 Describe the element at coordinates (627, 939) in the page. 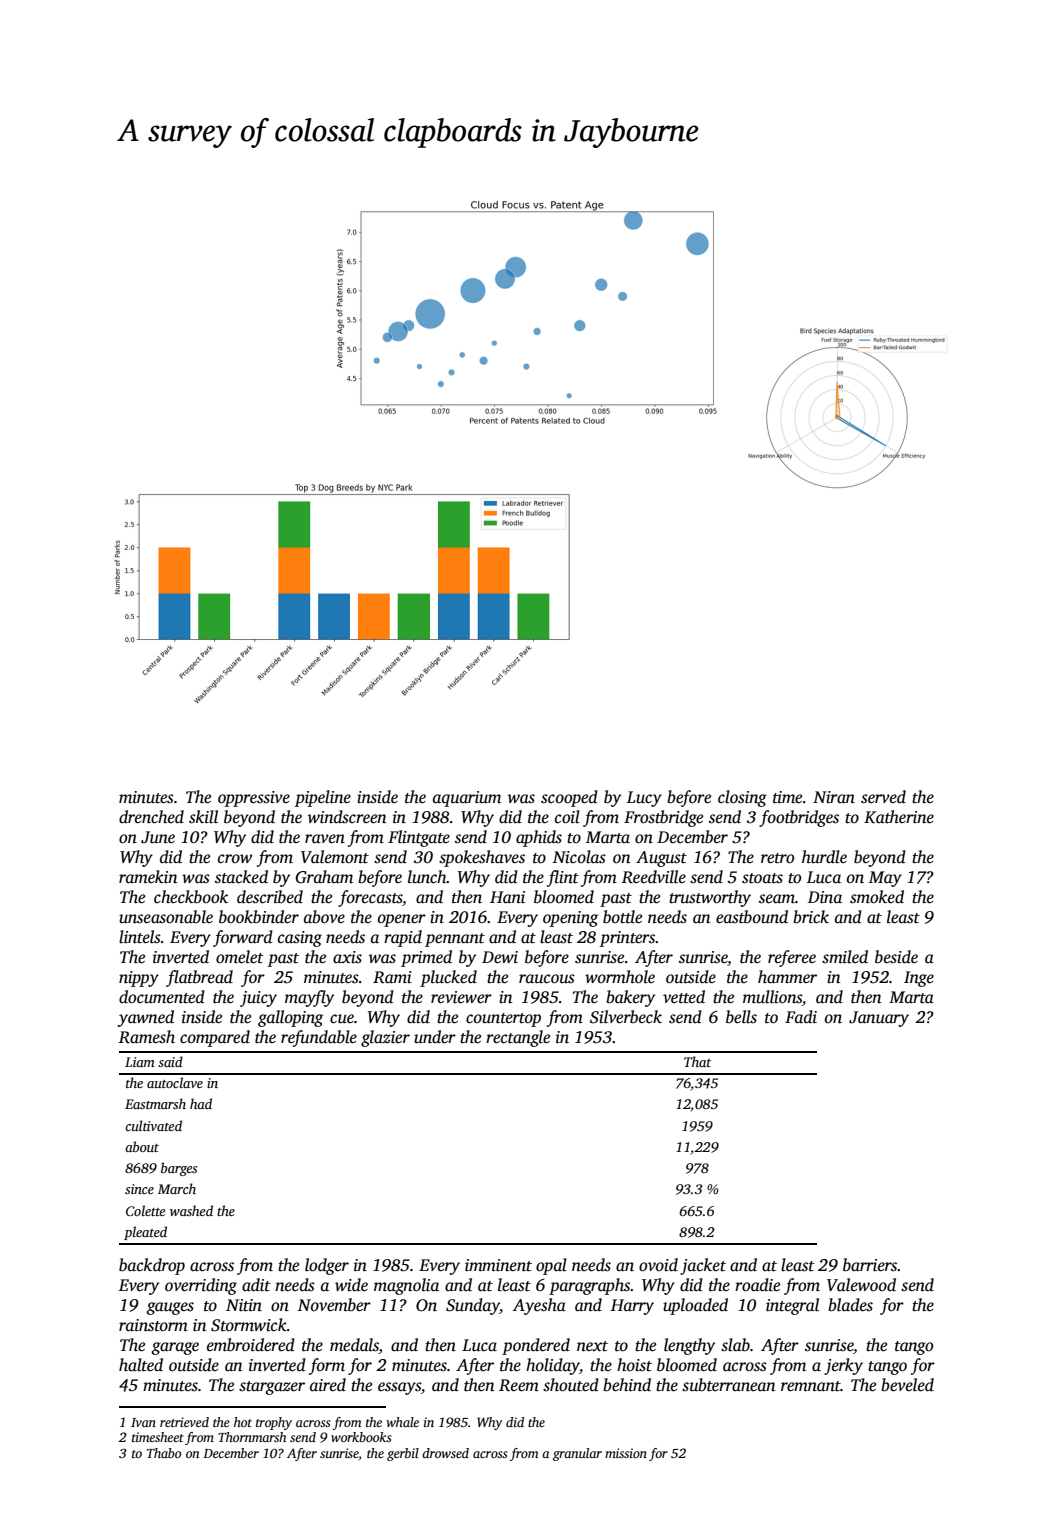

I see `printers` at that location.
